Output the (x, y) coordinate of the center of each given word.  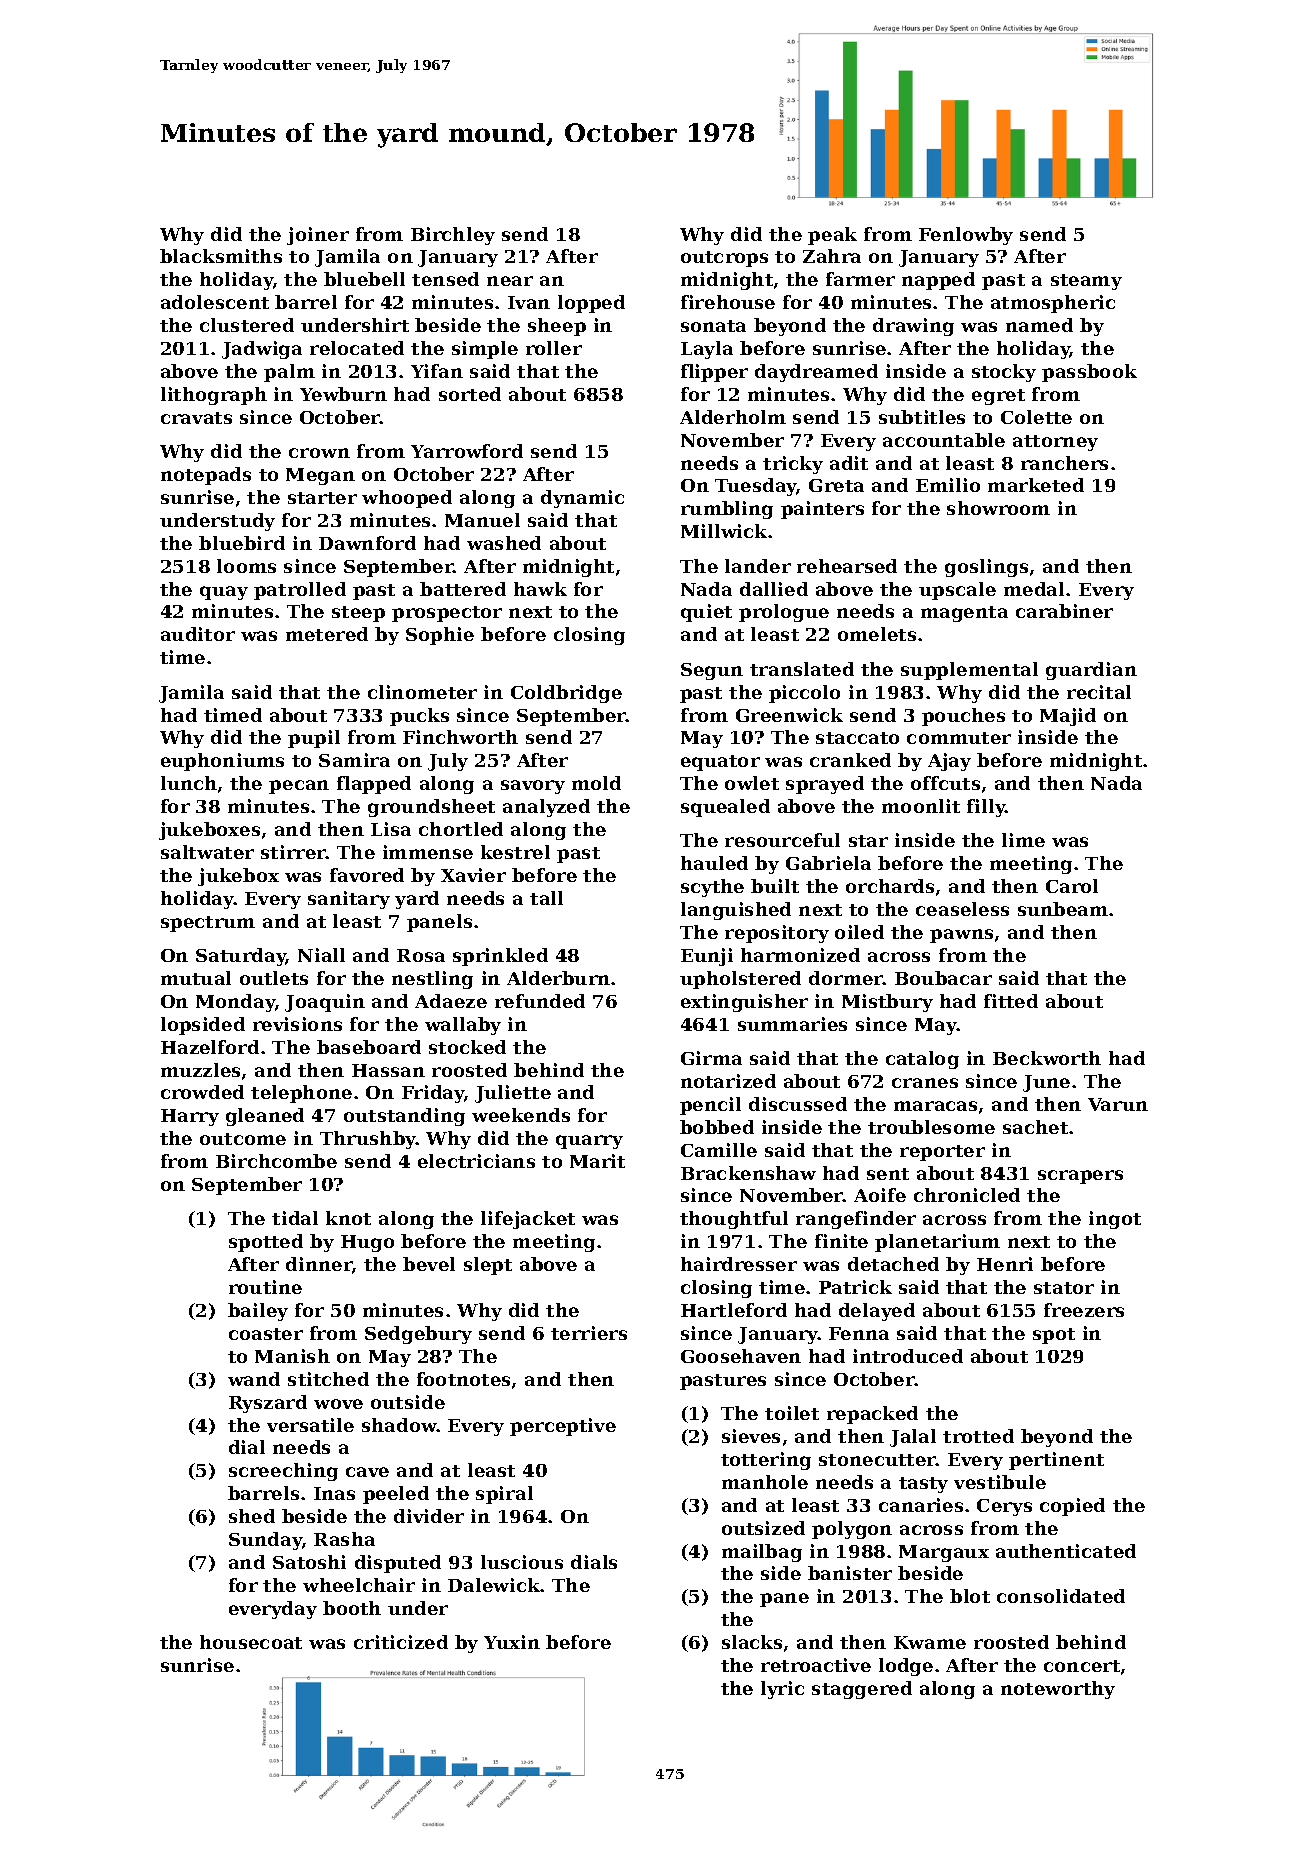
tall (546, 898)
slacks (752, 1642)
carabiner (1064, 611)
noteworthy (1058, 1690)
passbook (1089, 373)
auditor (198, 634)
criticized (401, 1642)
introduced (908, 1356)
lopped (591, 304)
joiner (318, 236)
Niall (321, 955)
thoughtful (734, 1220)
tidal (295, 1218)
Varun (1118, 1104)
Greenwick (789, 715)
